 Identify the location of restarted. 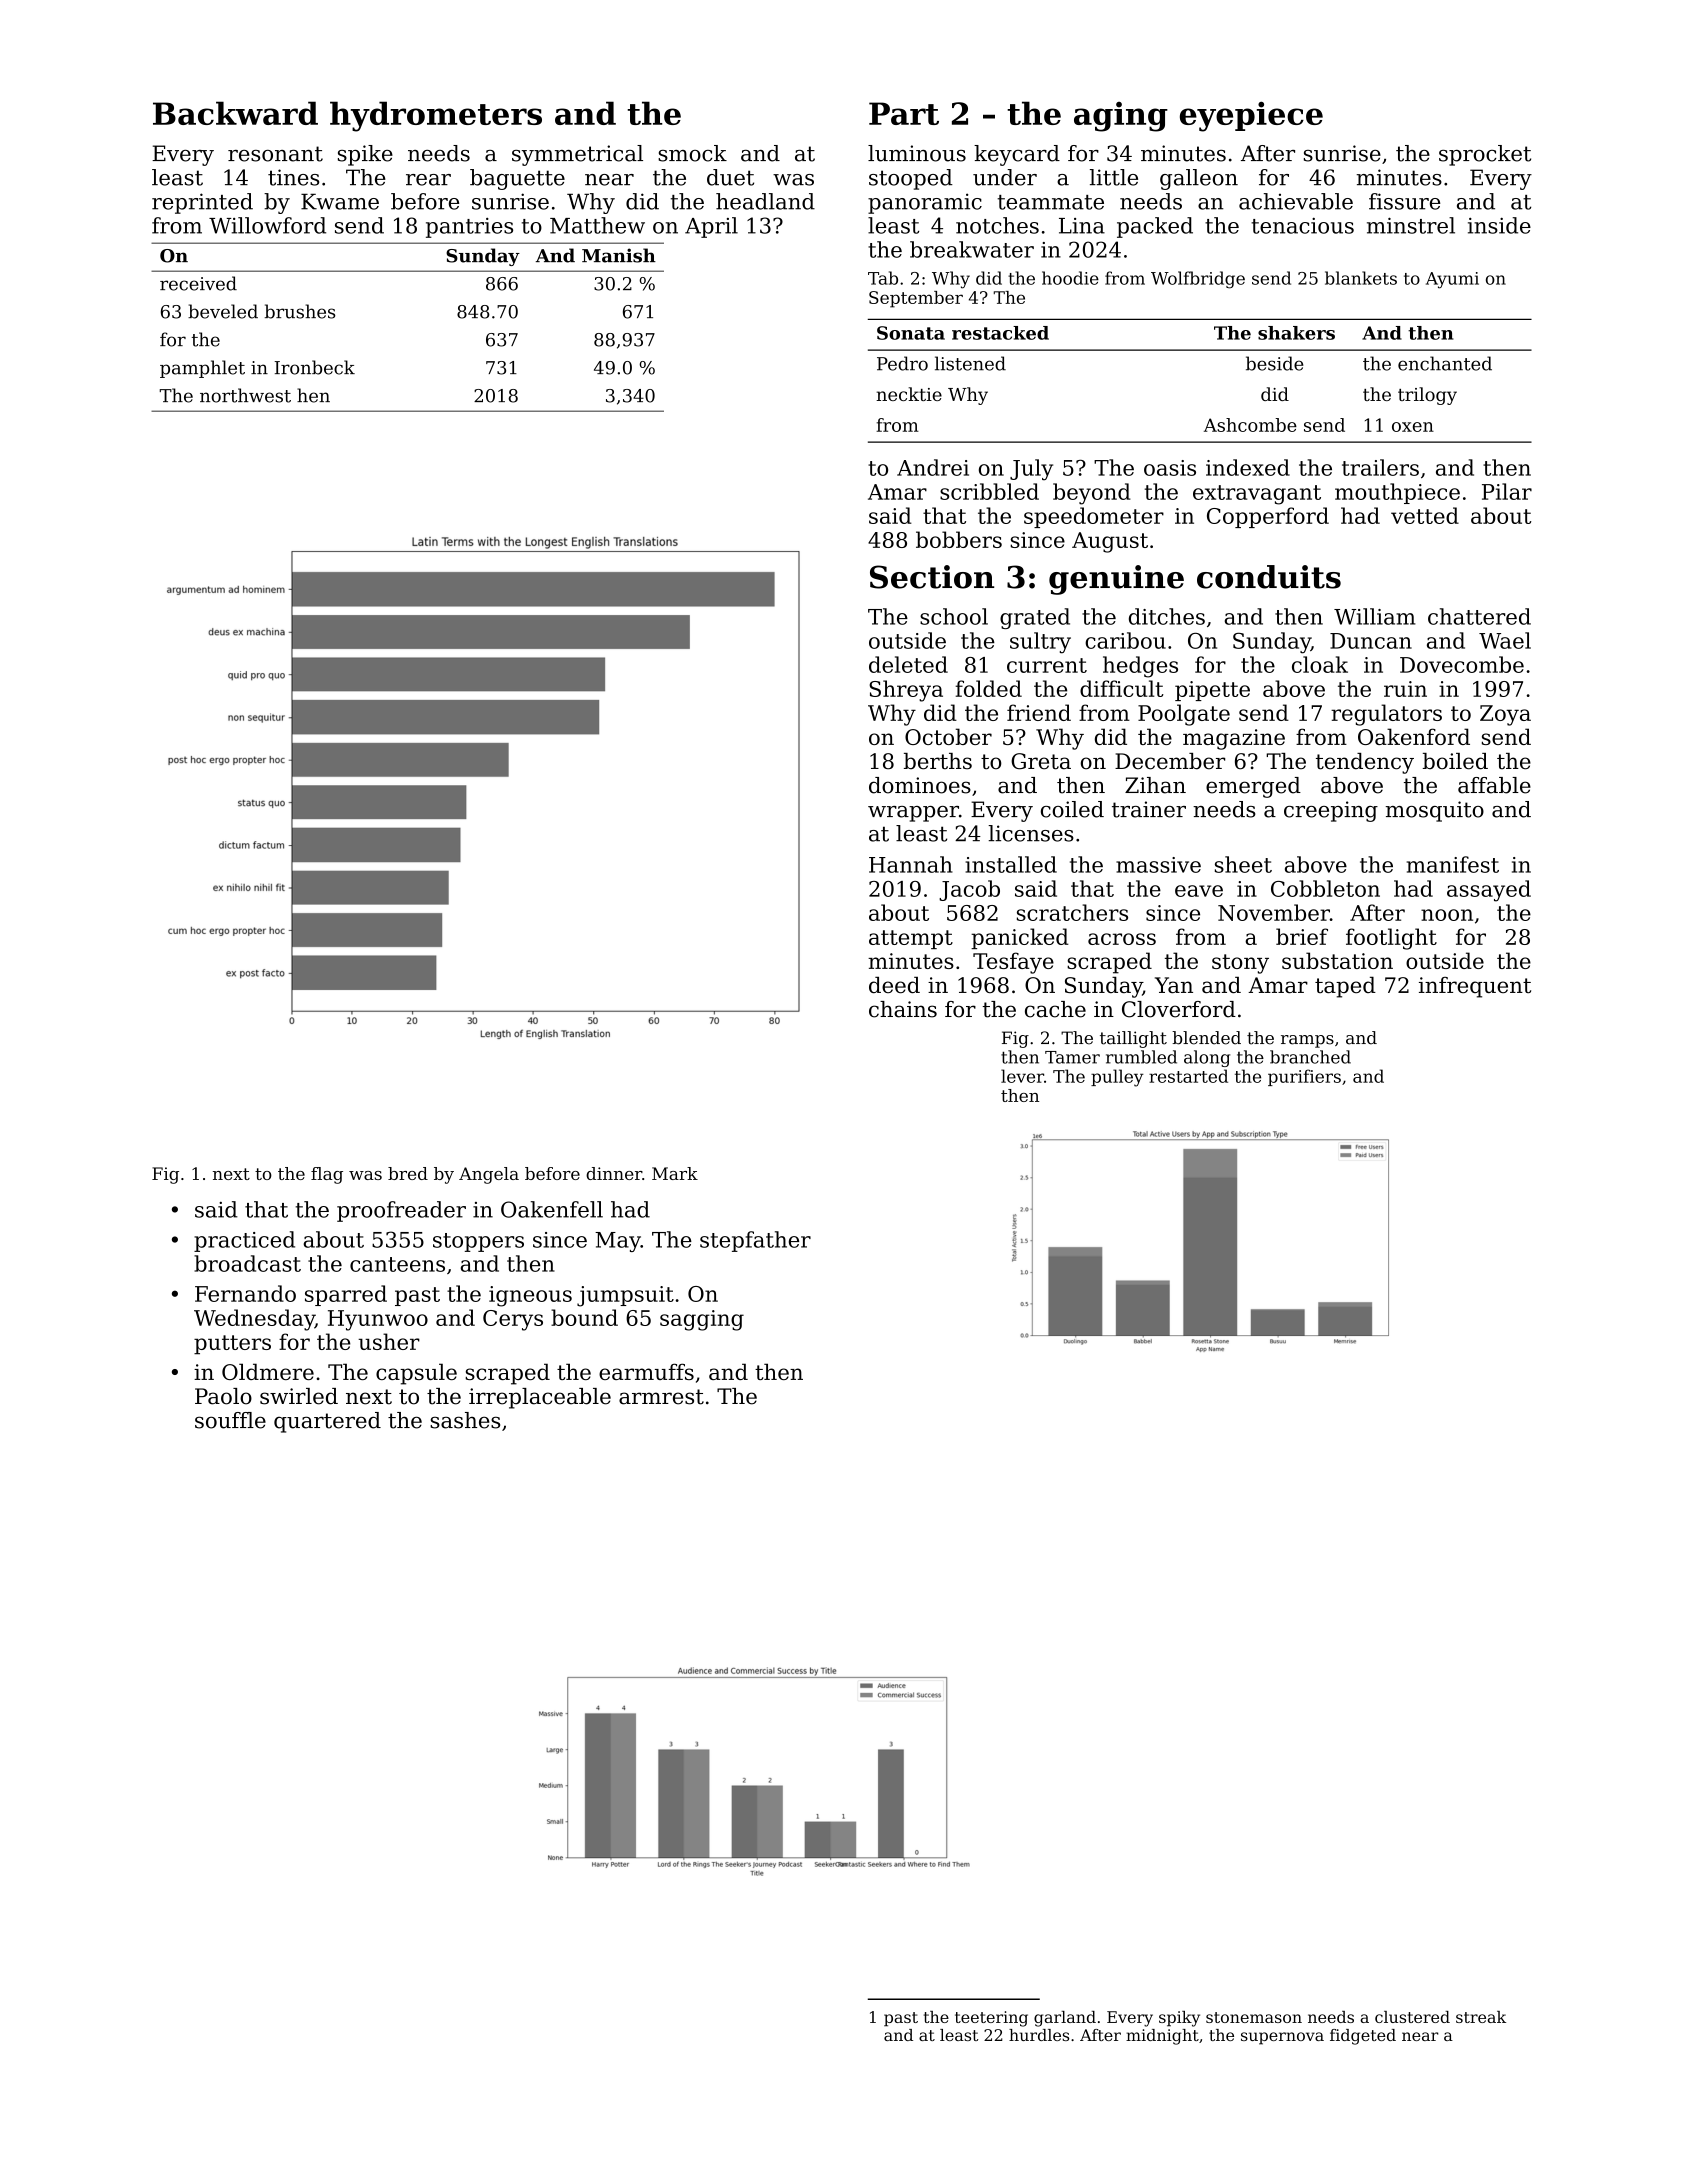
(1188, 1076).
